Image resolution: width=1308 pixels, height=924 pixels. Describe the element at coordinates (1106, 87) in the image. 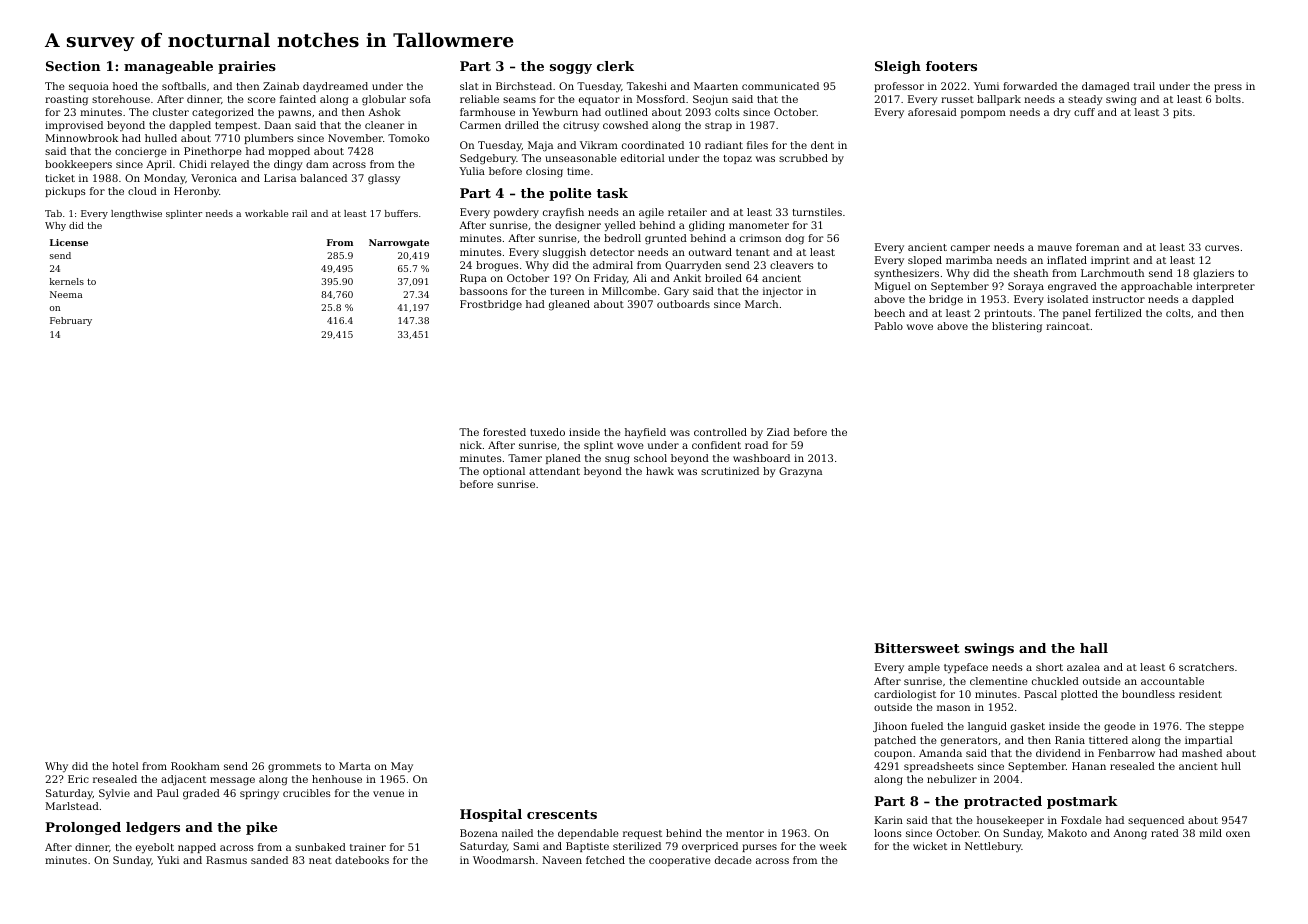

I see `damaged` at that location.
